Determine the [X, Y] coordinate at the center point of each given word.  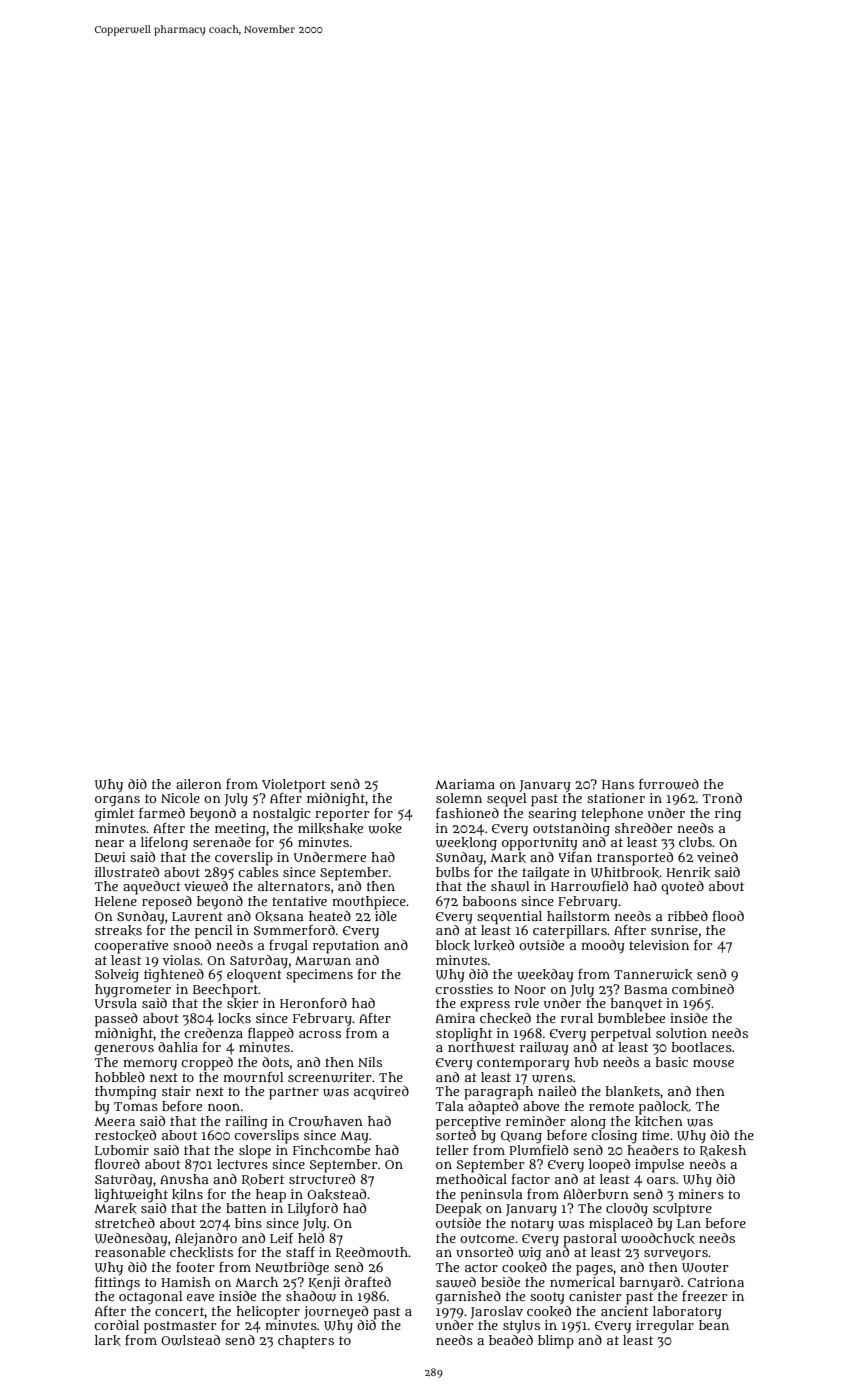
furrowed [669, 784]
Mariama [465, 784]
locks [234, 1018]
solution [681, 1033]
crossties [464, 989]
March [256, 1282]
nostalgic [282, 815]
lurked [494, 945]
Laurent [197, 916]
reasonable [130, 1252]
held [311, 1238]
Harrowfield [589, 886]
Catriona [716, 1282]
